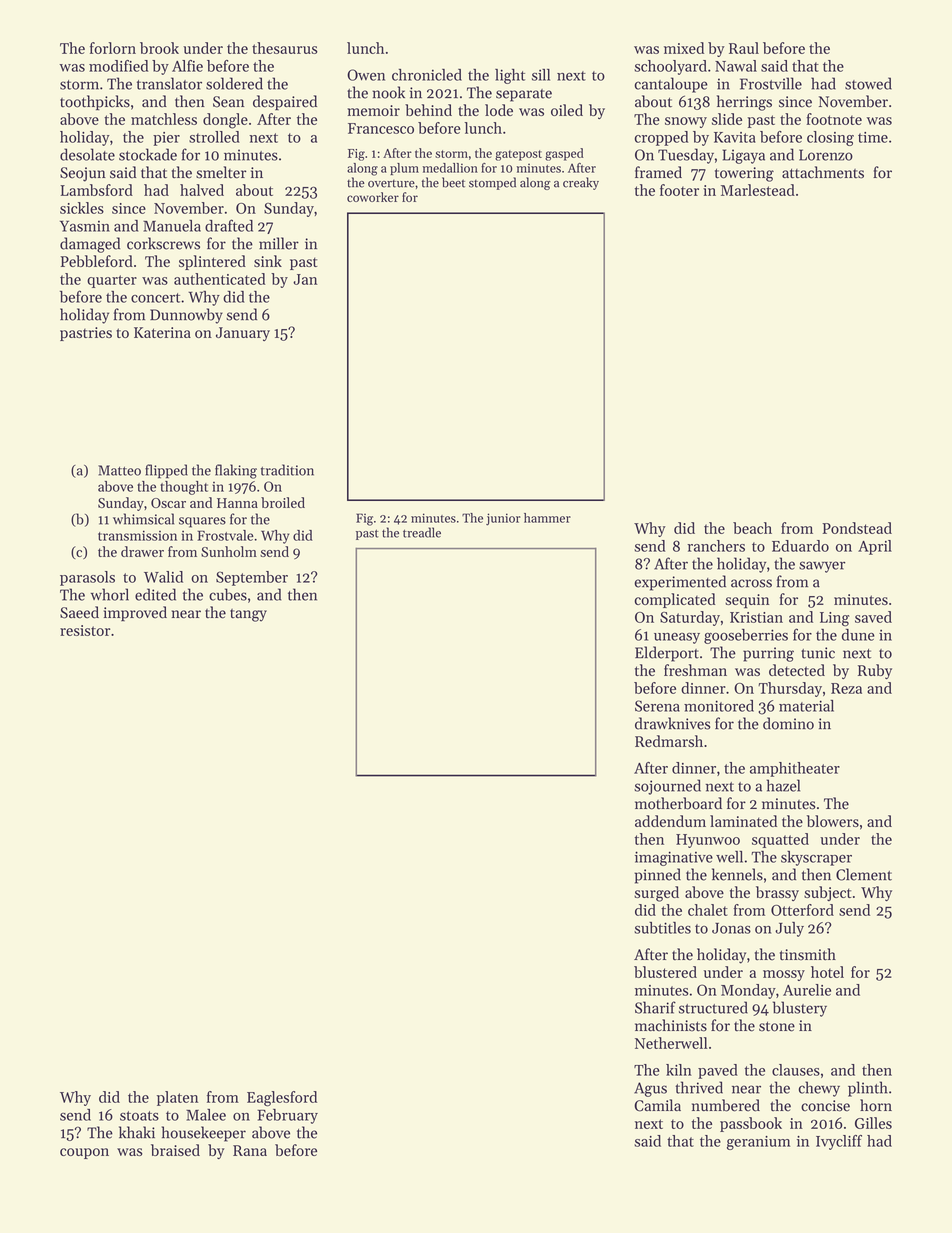 The height and width of the document is (1233, 952). I want to click on tangy, so click(248, 615).
